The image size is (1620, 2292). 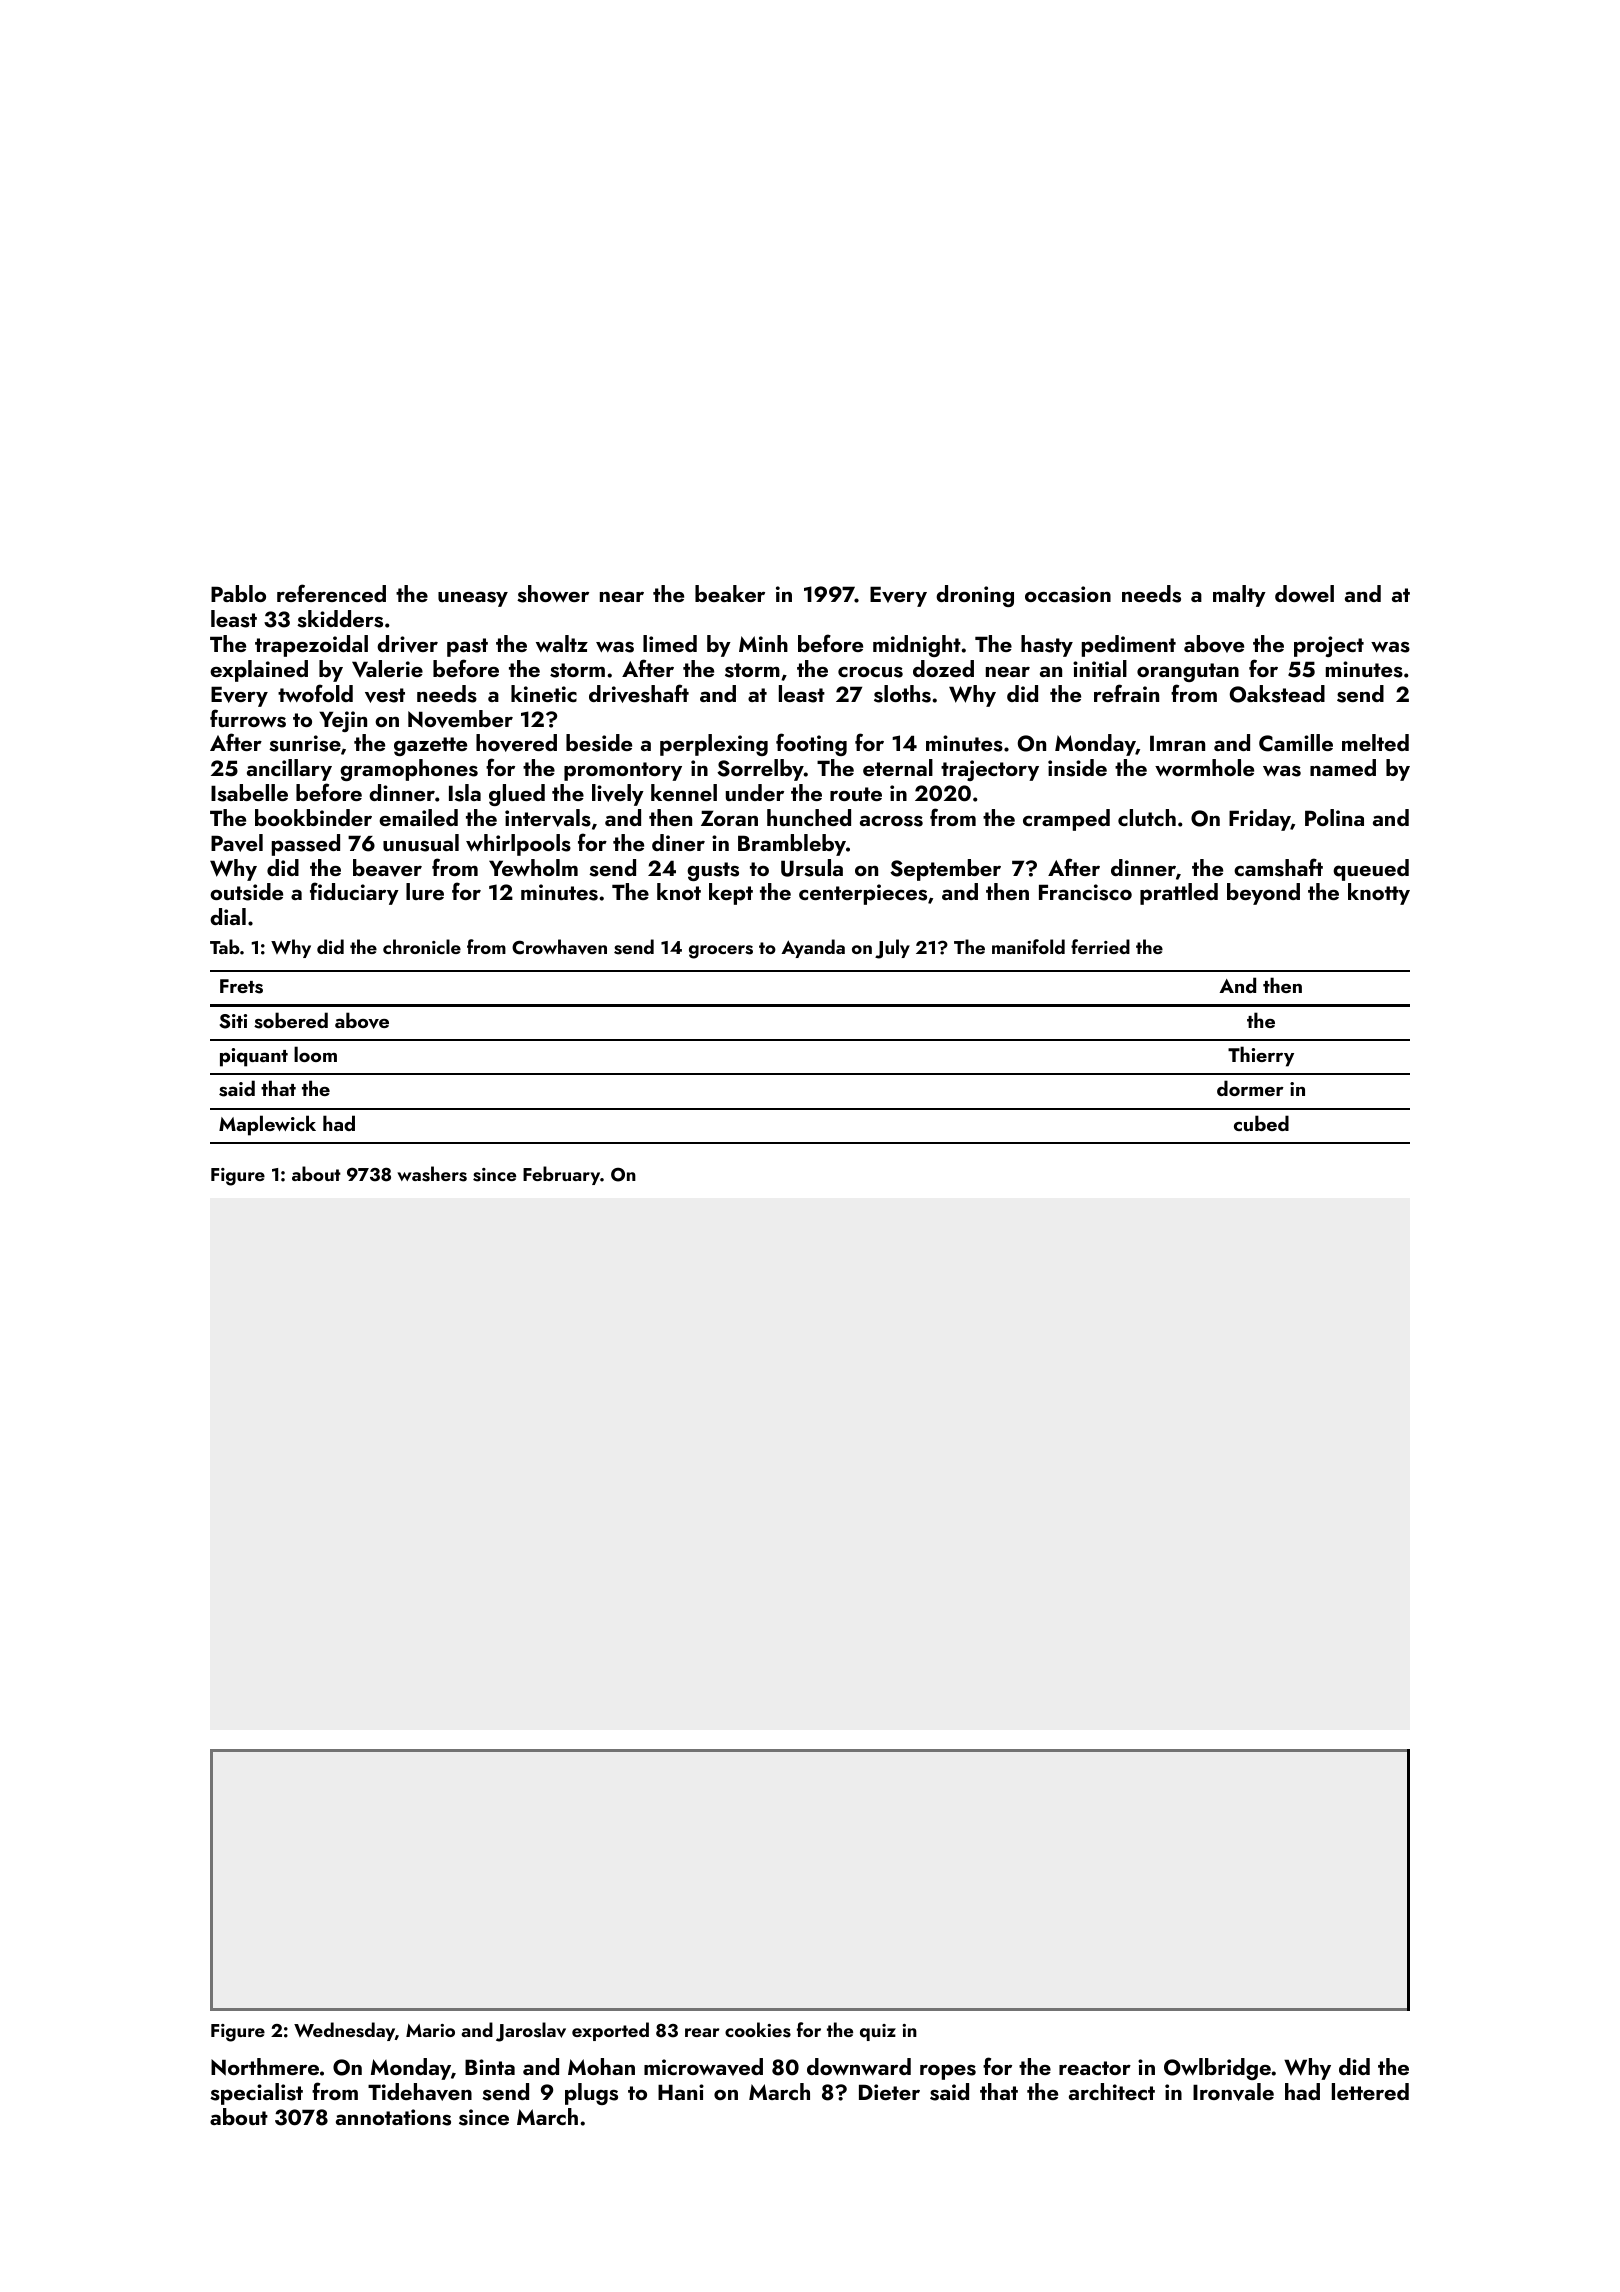 What do you see at coordinates (430, 2030) in the screenshot?
I see `Mario` at bounding box center [430, 2030].
